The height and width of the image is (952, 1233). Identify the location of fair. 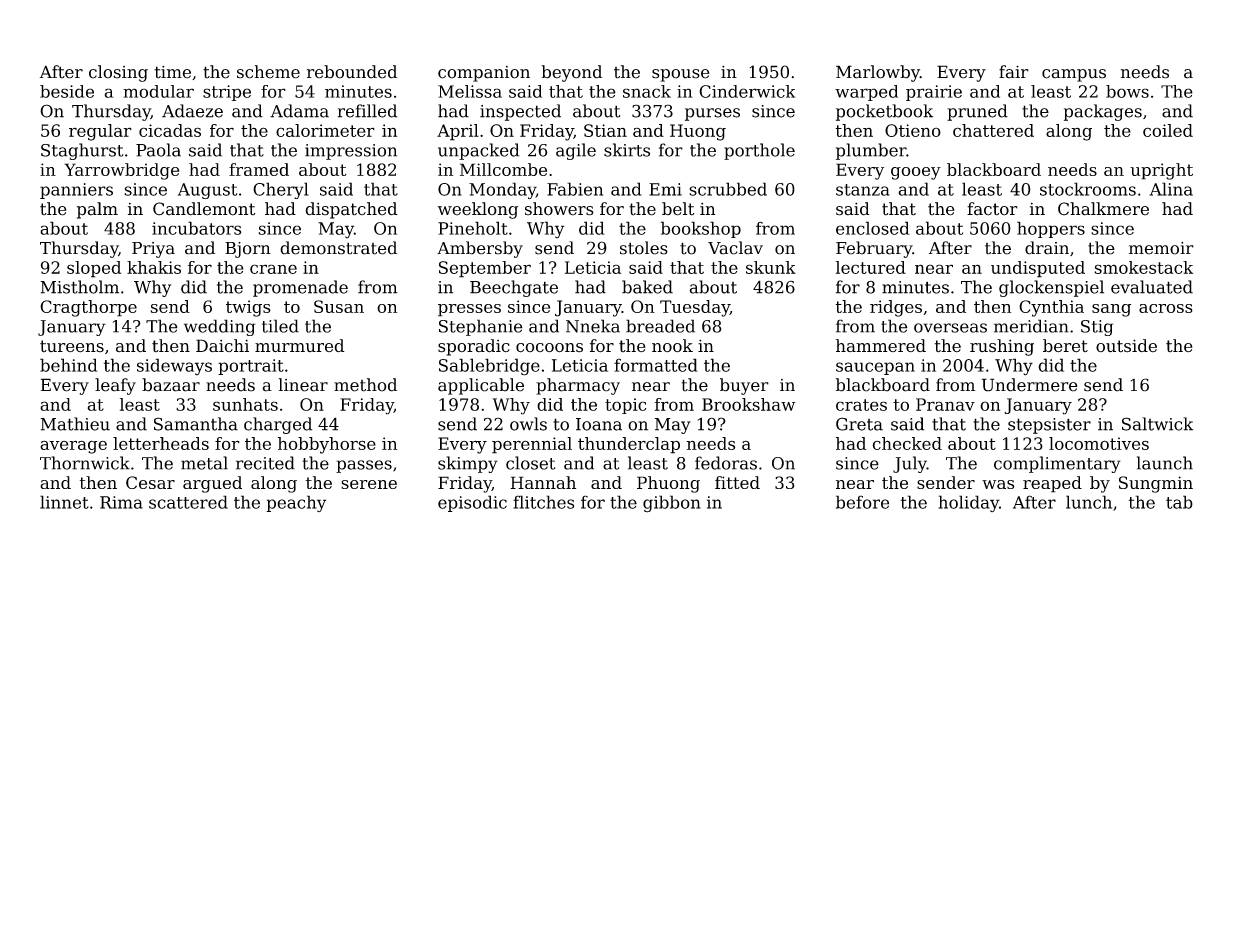
(1014, 72).
